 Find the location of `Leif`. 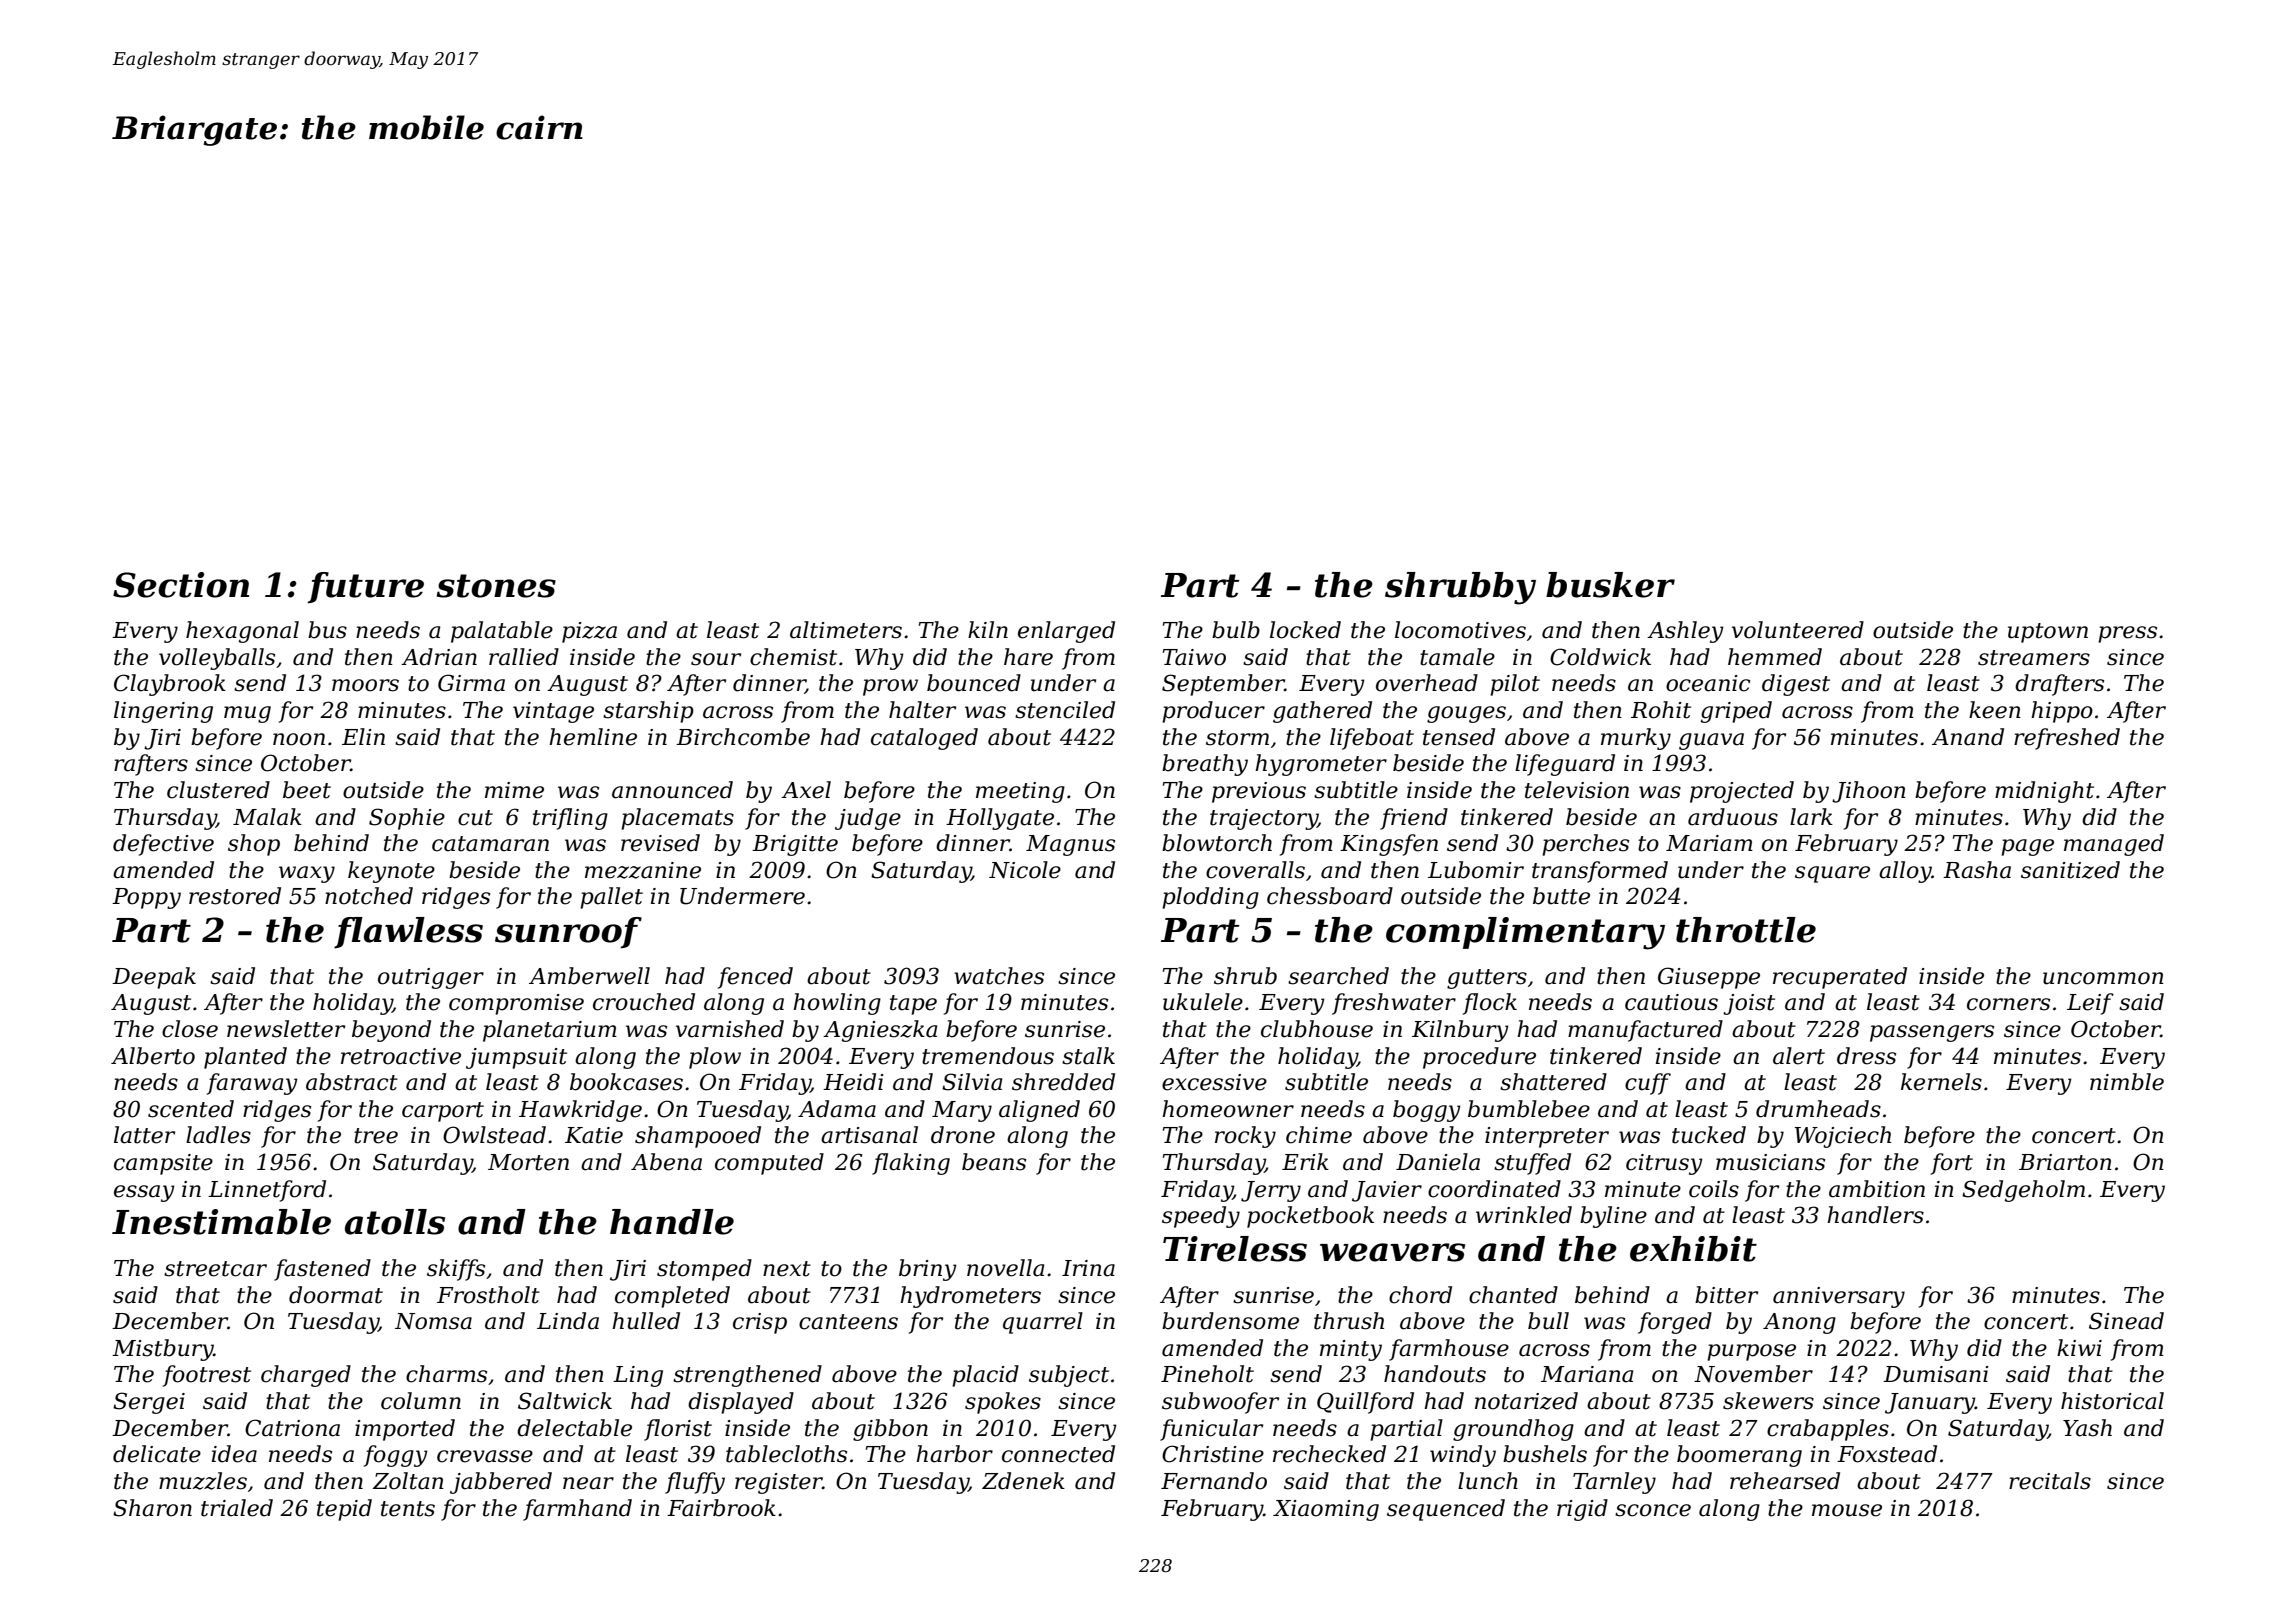

Leif is located at coordinates (2090, 1004).
